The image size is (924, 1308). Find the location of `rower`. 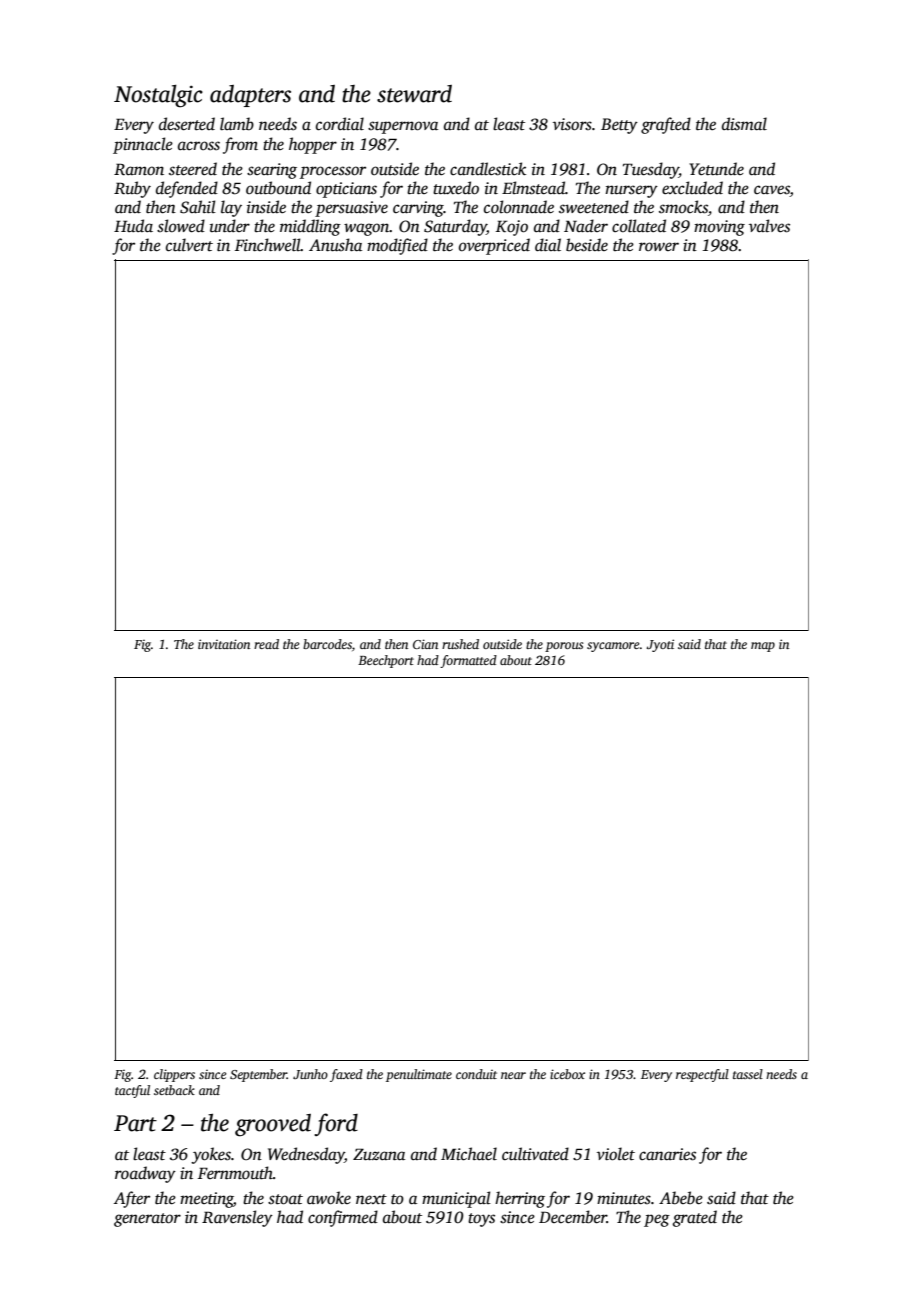

rower is located at coordinates (659, 246).
